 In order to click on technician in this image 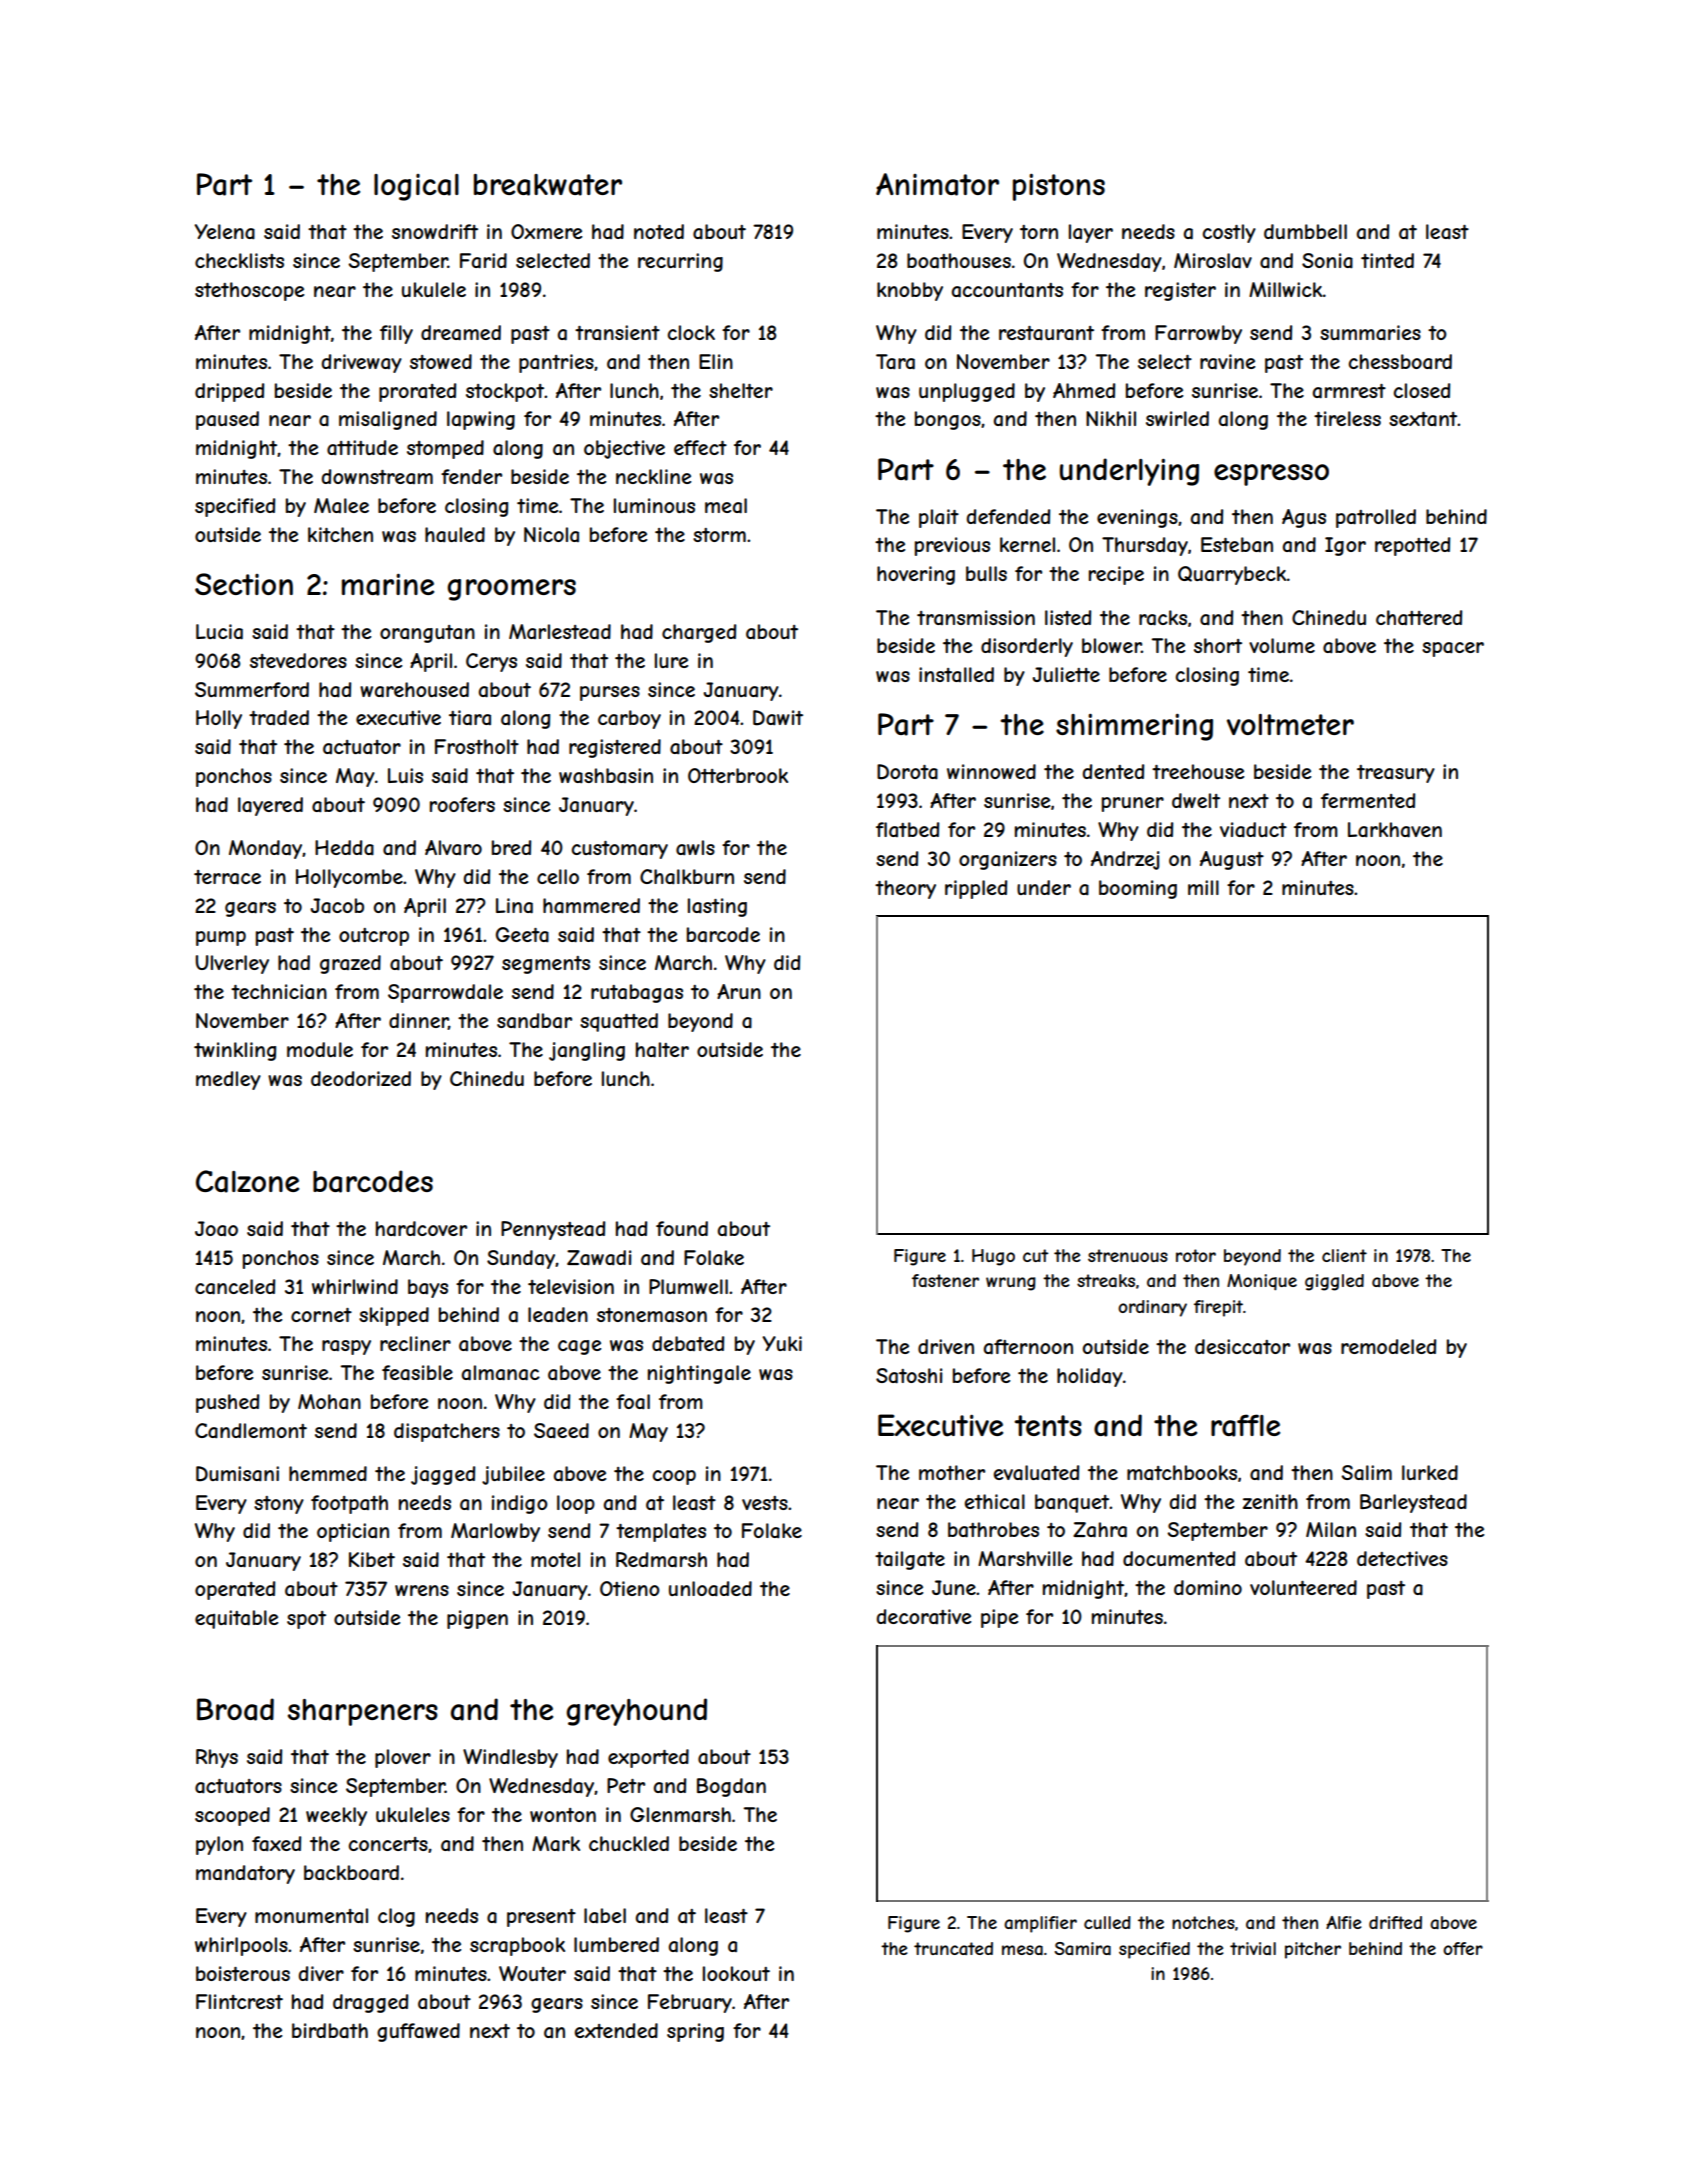, I will do `click(279, 991)`.
